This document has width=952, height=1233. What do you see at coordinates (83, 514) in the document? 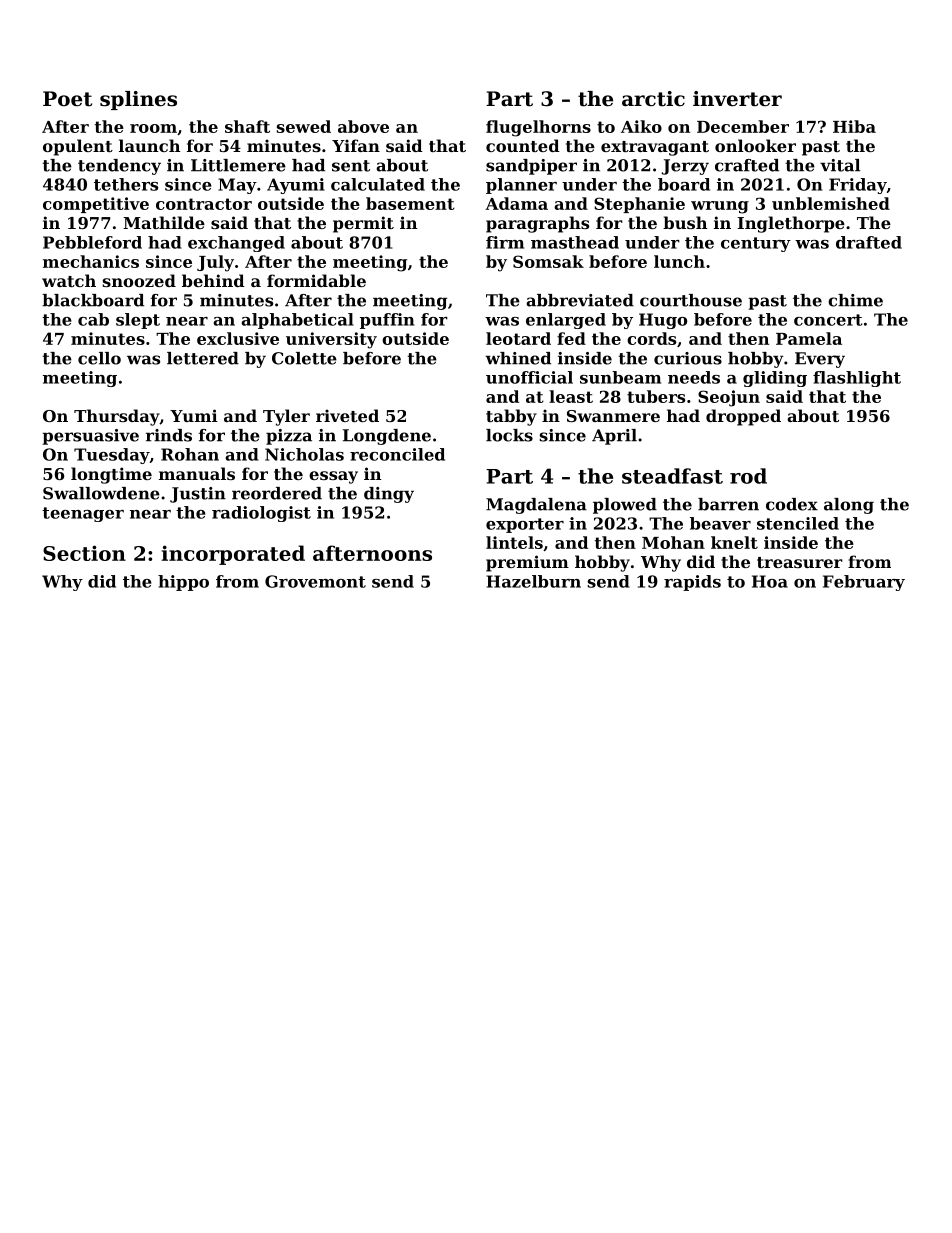
I see `teenager` at bounding box center [83, 514].
